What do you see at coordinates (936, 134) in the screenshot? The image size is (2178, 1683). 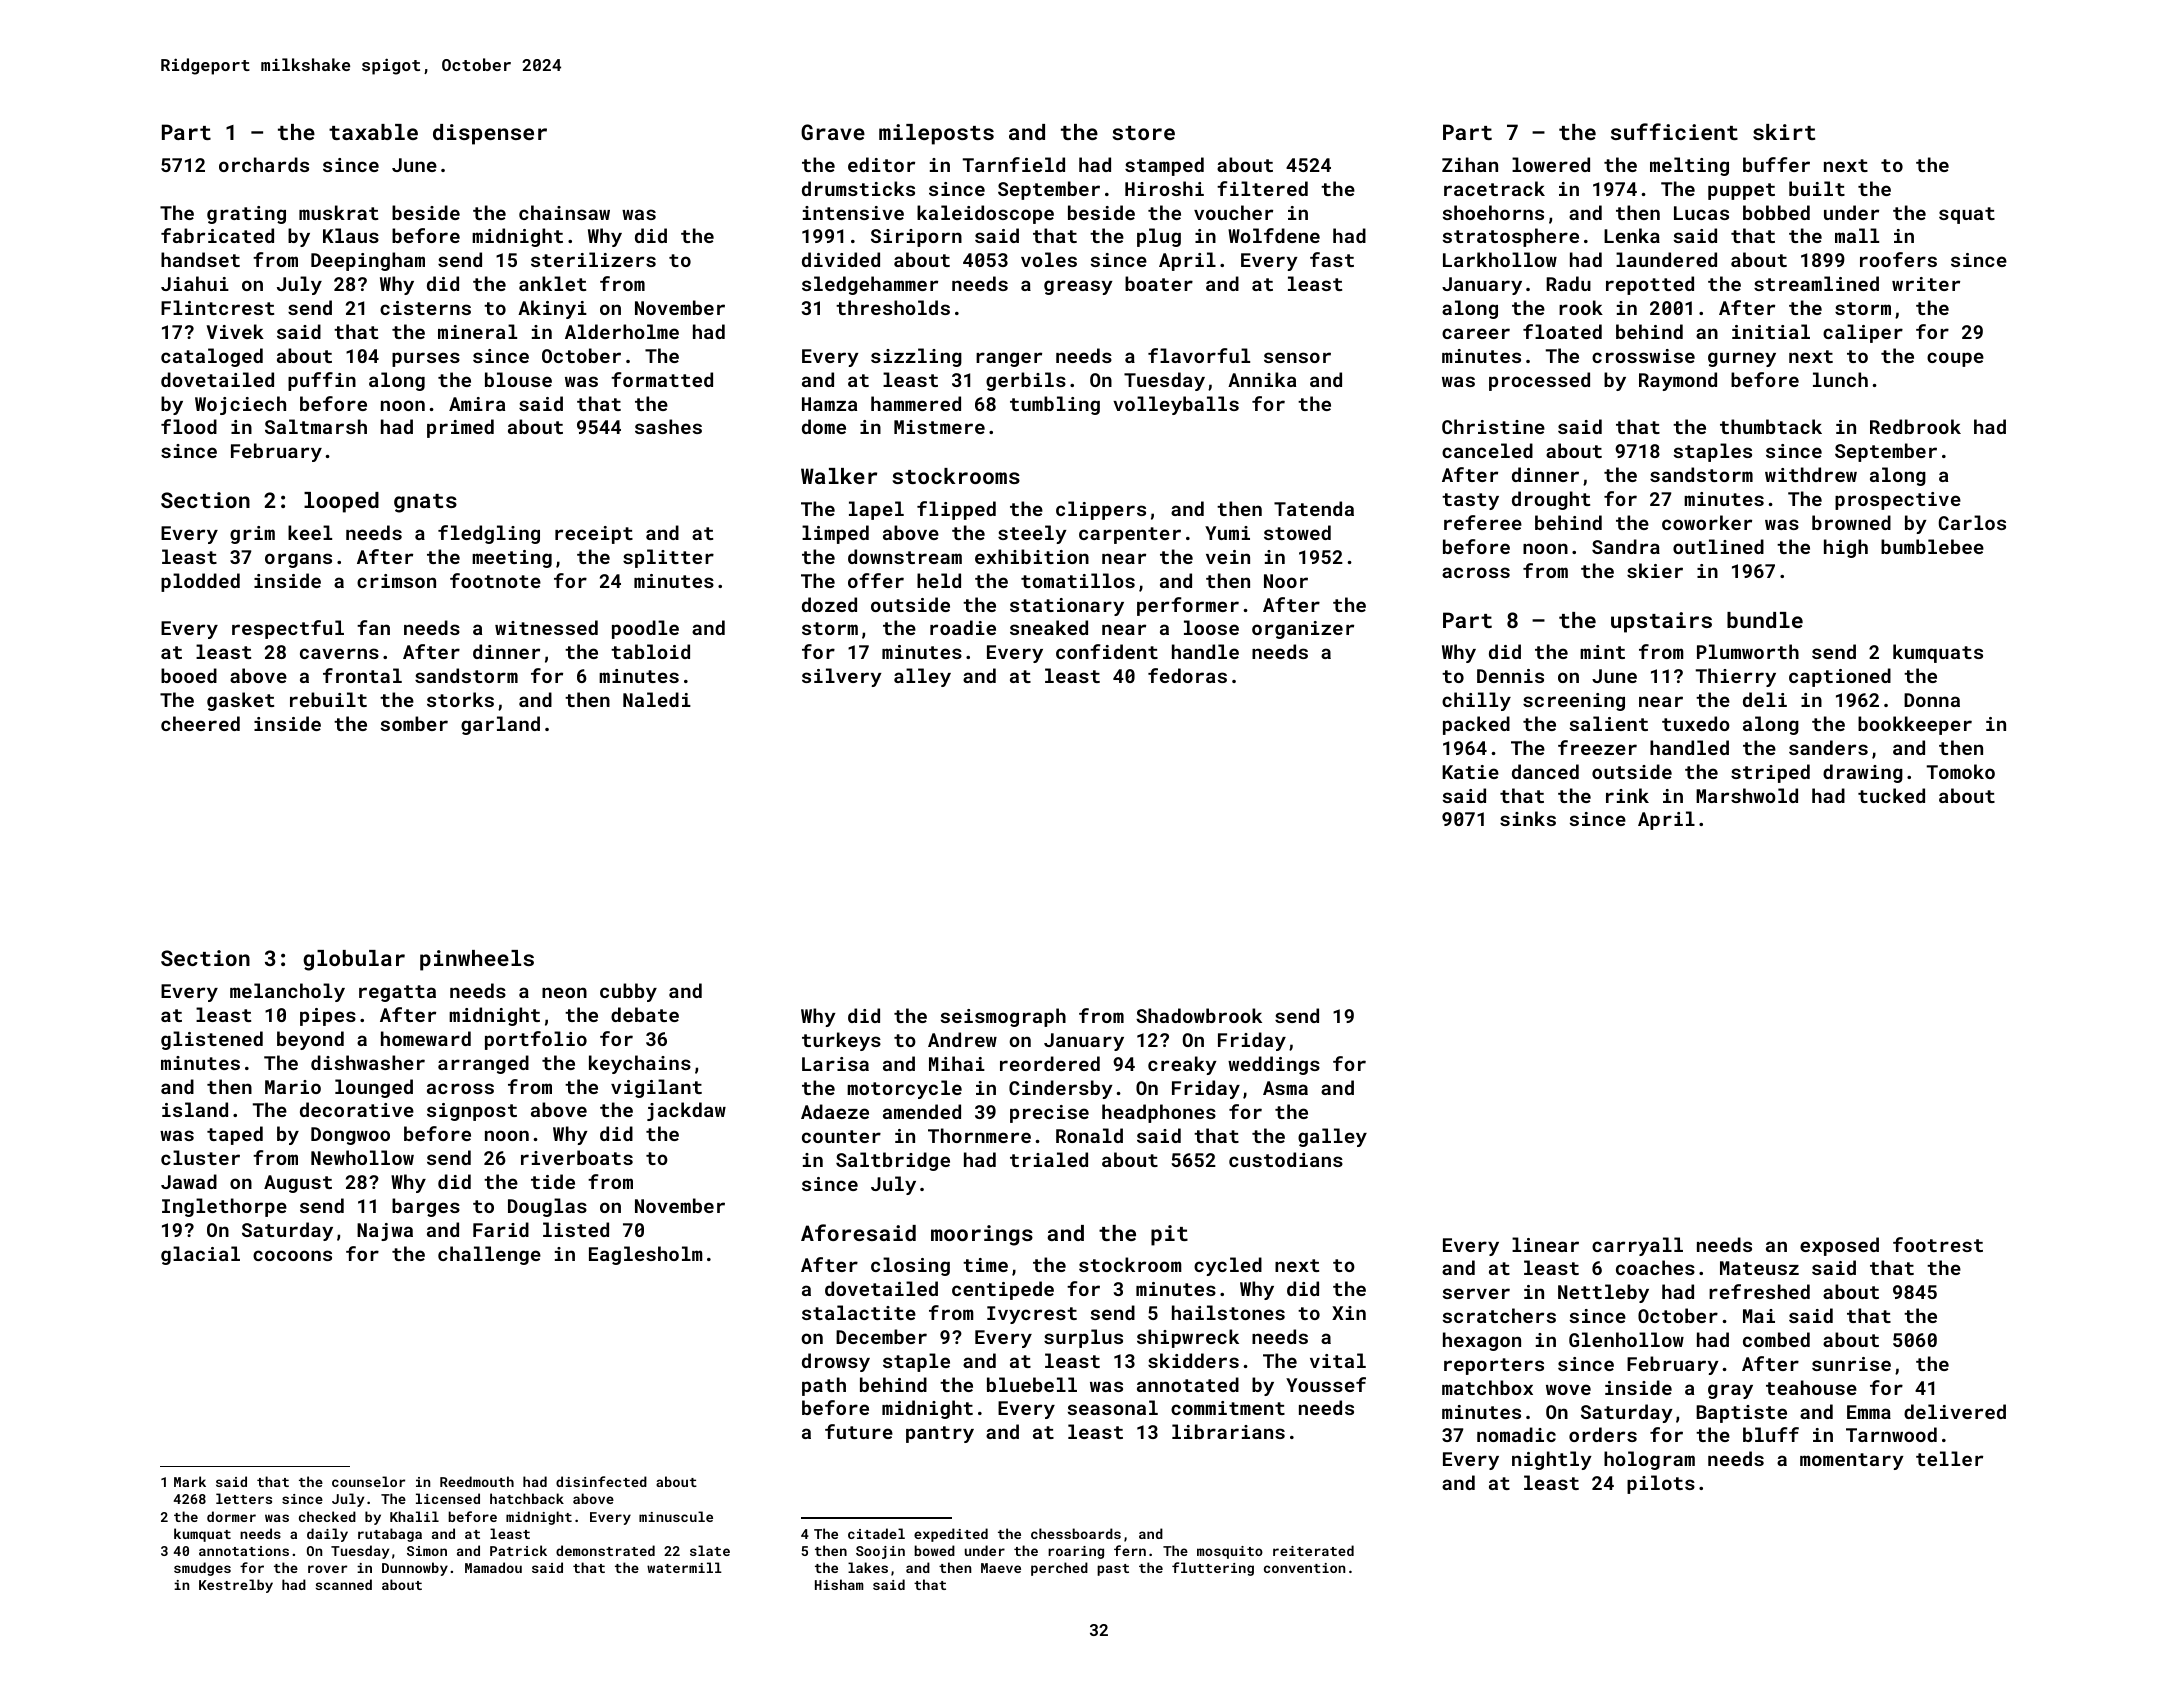 I see `mileposts` at bounding box center [936, 134].
